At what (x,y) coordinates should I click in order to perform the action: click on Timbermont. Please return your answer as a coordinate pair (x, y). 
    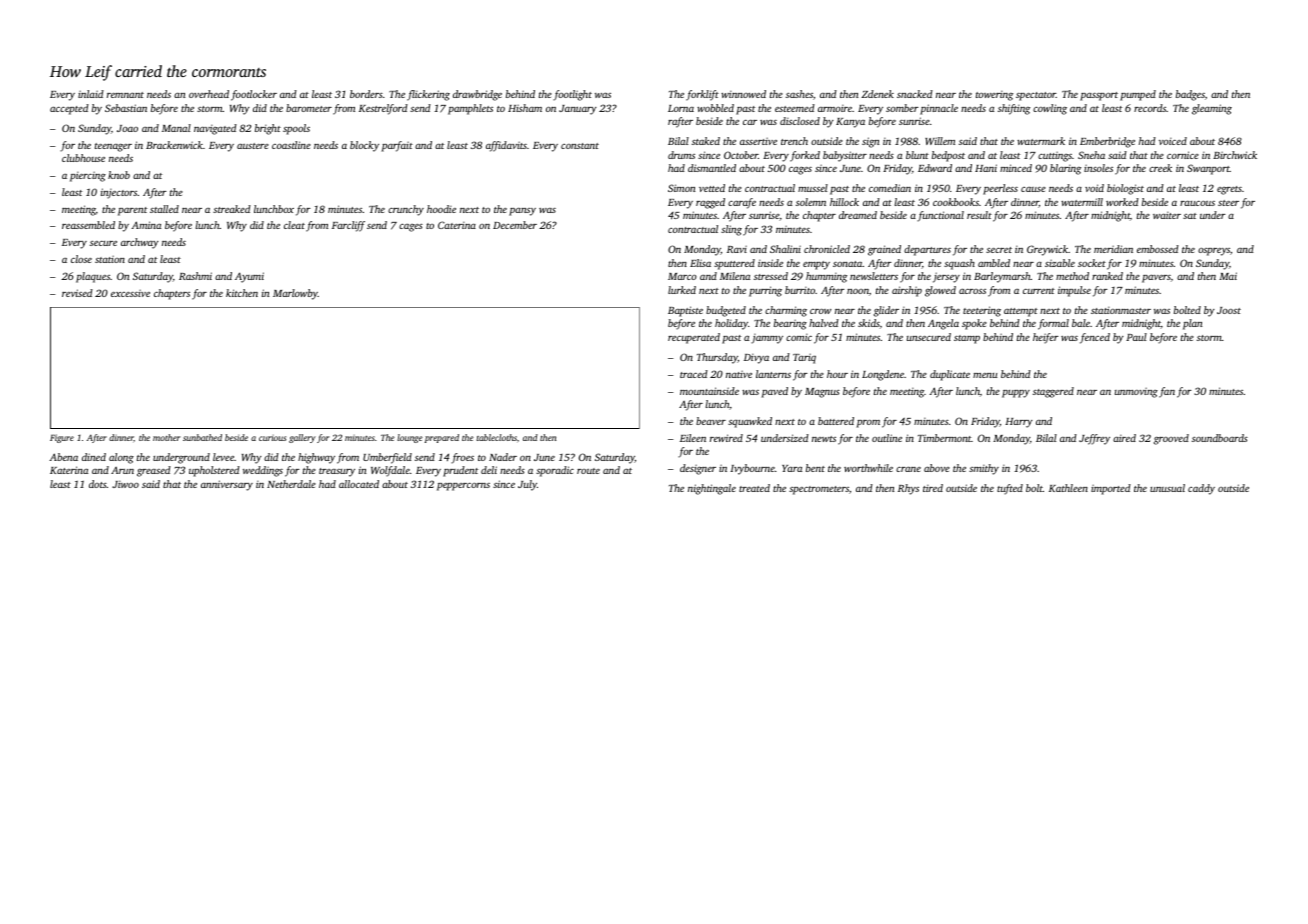
    Looking at the image, I should click on (945, 438).
